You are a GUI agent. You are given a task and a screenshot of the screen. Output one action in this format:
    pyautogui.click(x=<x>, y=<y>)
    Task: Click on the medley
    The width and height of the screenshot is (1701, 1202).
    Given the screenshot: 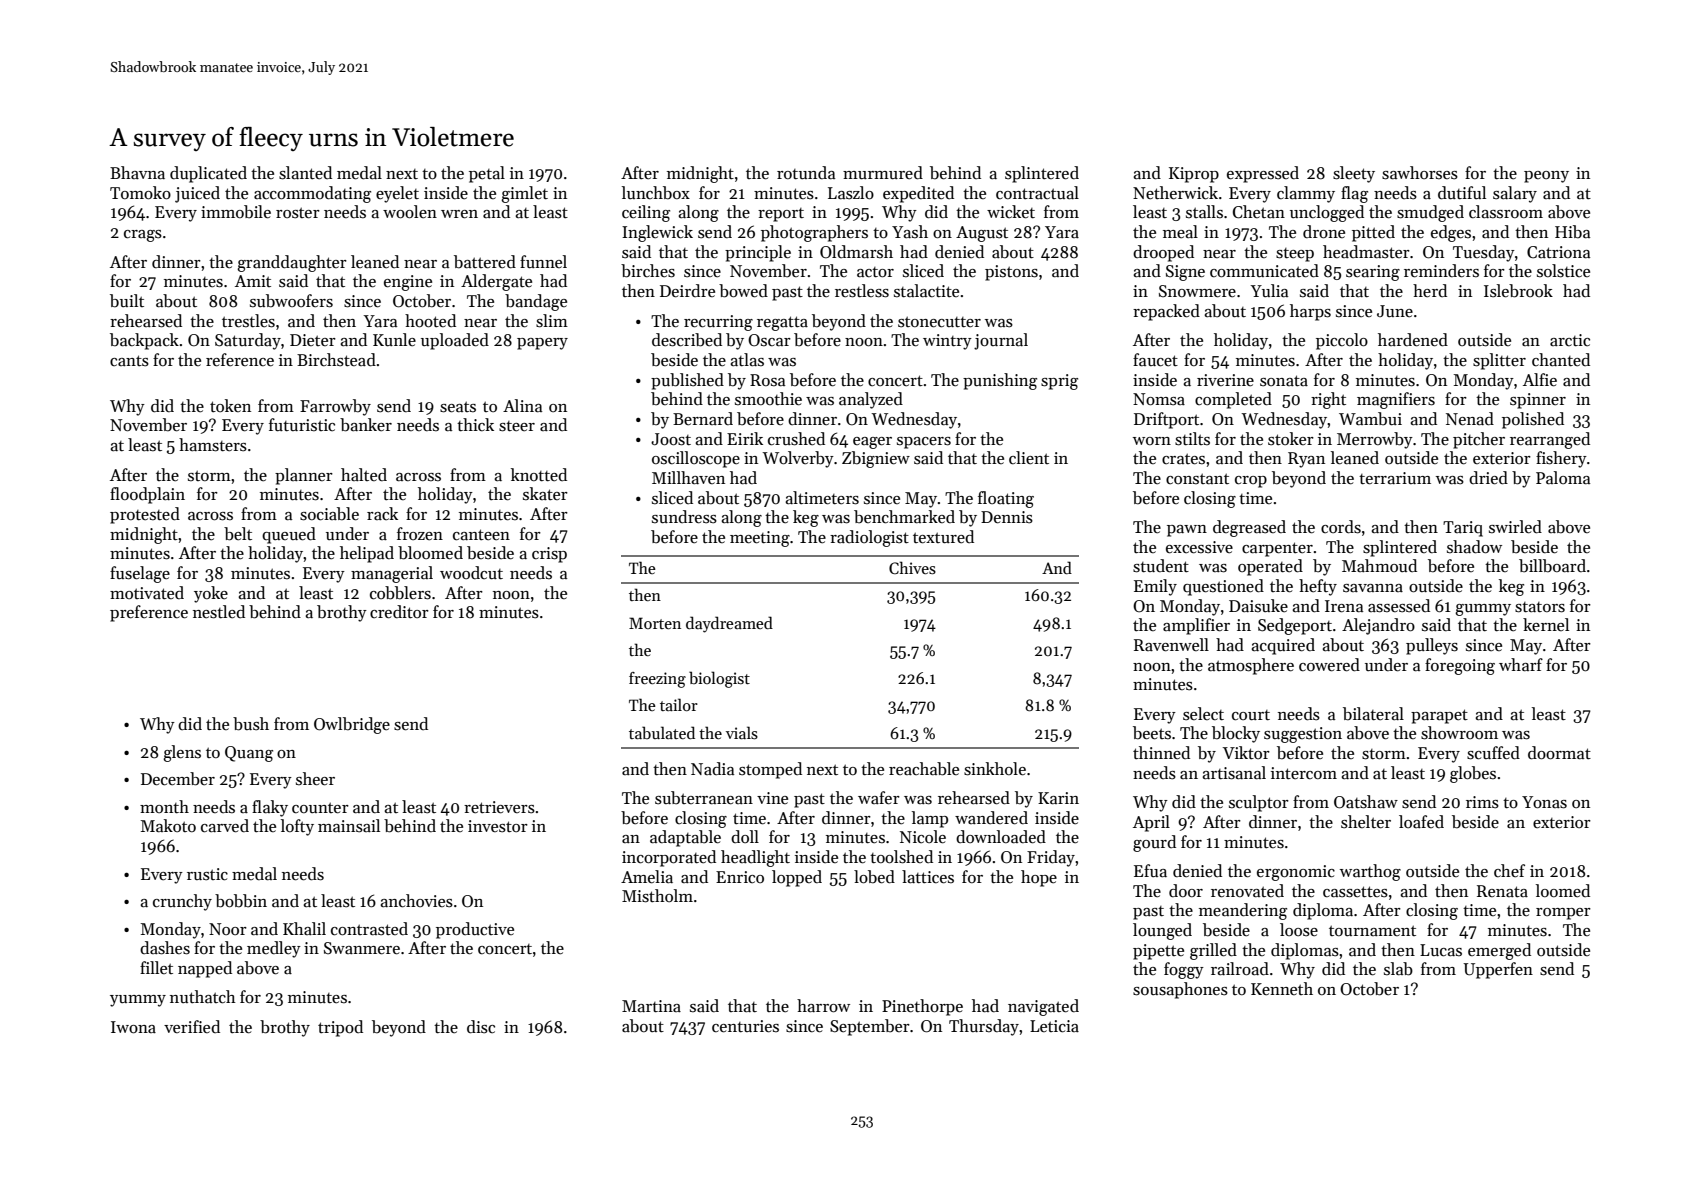 What is the action you would take?
    pyautogui.click(x=274, y=949)
